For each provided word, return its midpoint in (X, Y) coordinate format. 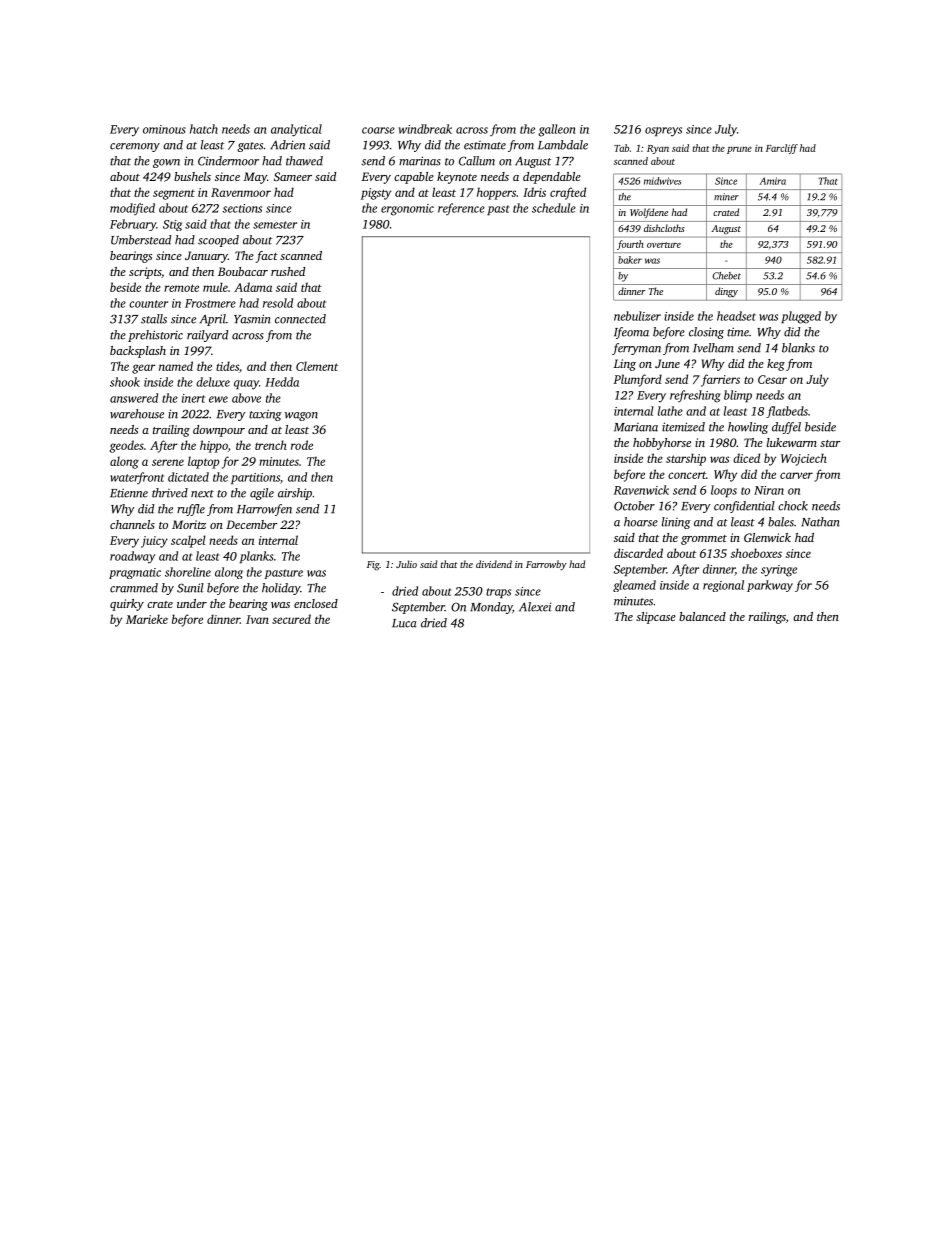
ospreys (663, 132)
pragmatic (135, 573)
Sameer (293, 176)
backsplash (138, 352)
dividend (494, 564)
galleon (557, 130)
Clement (317, 366)
